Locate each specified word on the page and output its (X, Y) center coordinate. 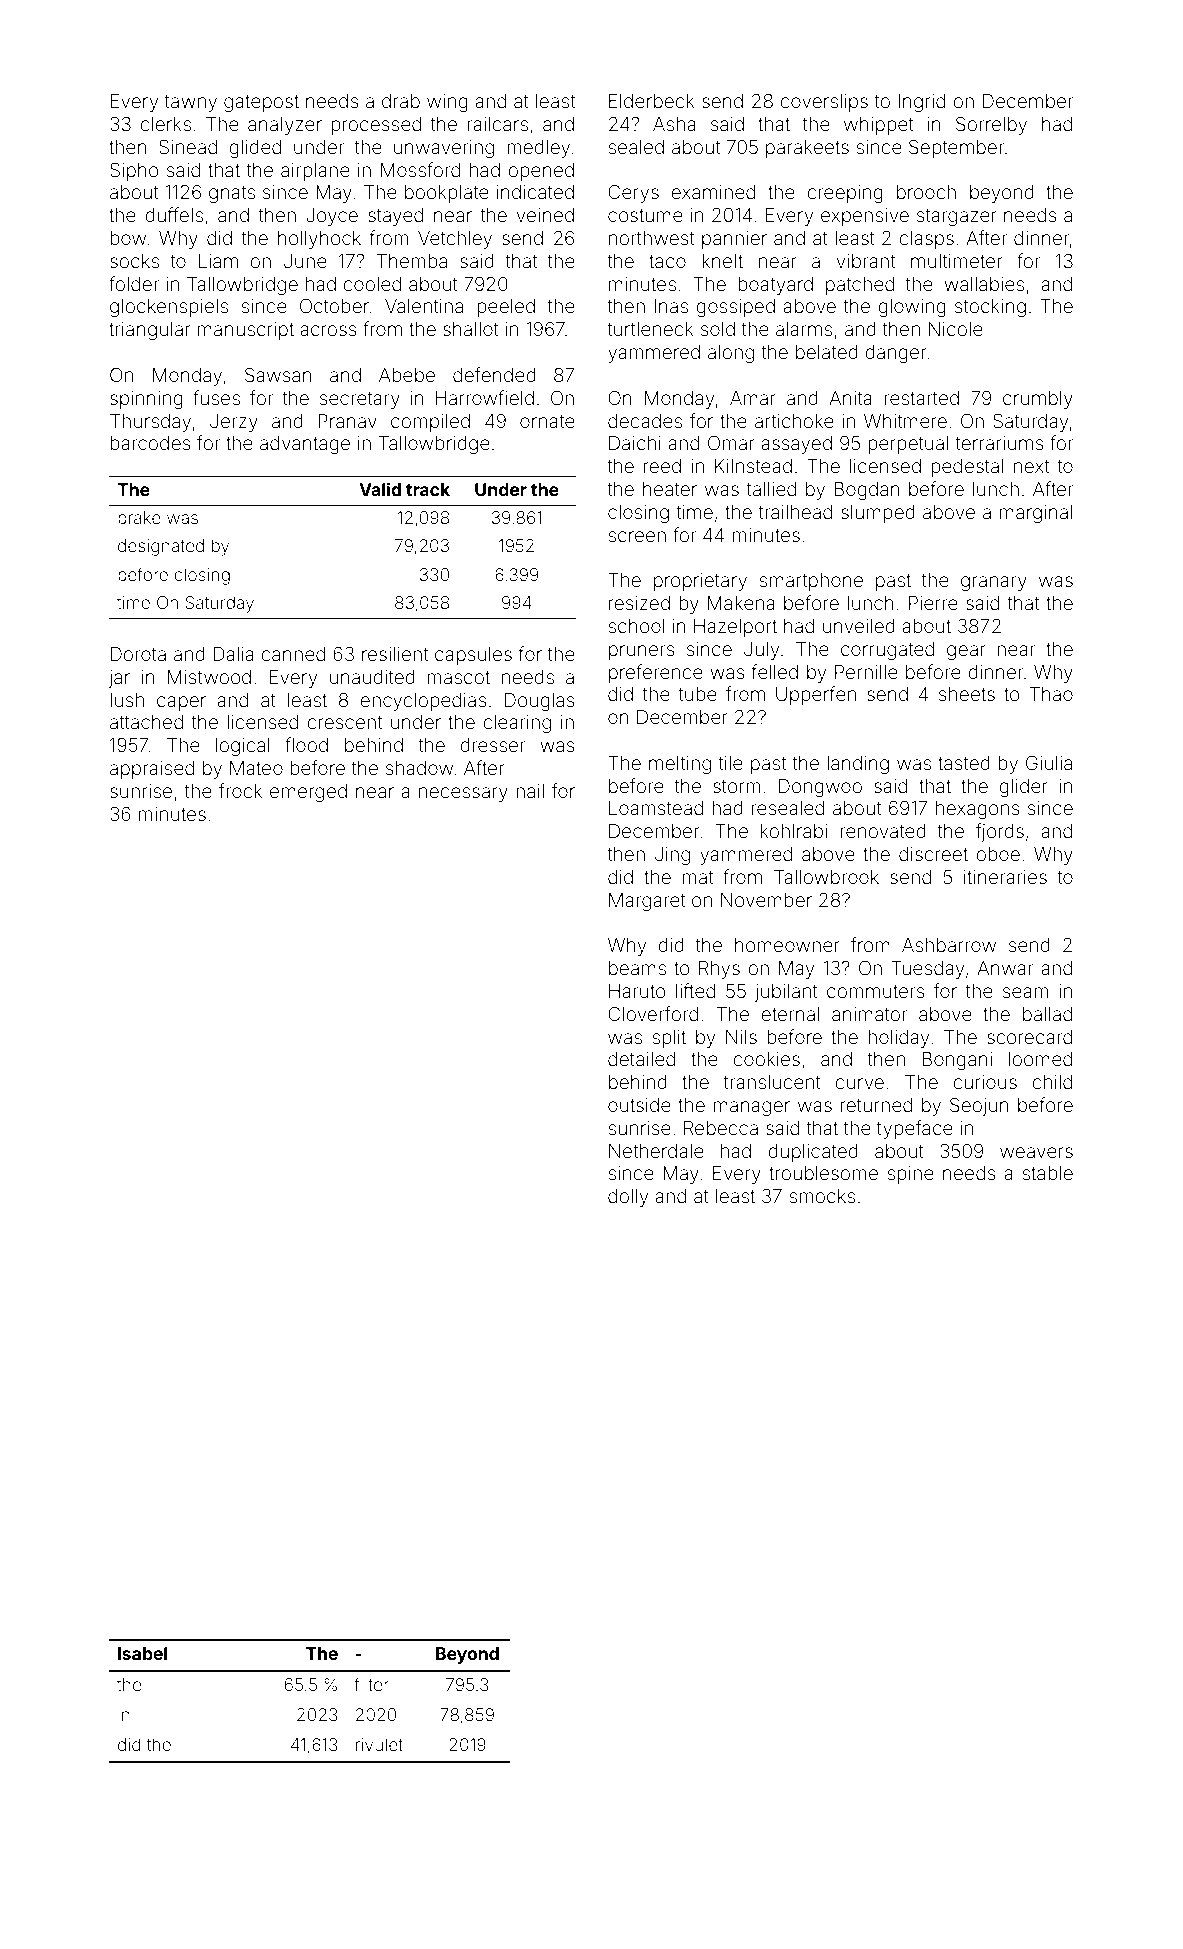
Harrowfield (484, 397)
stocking (990, 308)
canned (293, 654)
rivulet (379, 1744)
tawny (191, 103)
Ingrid (921, 103)
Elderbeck (652, 101)
